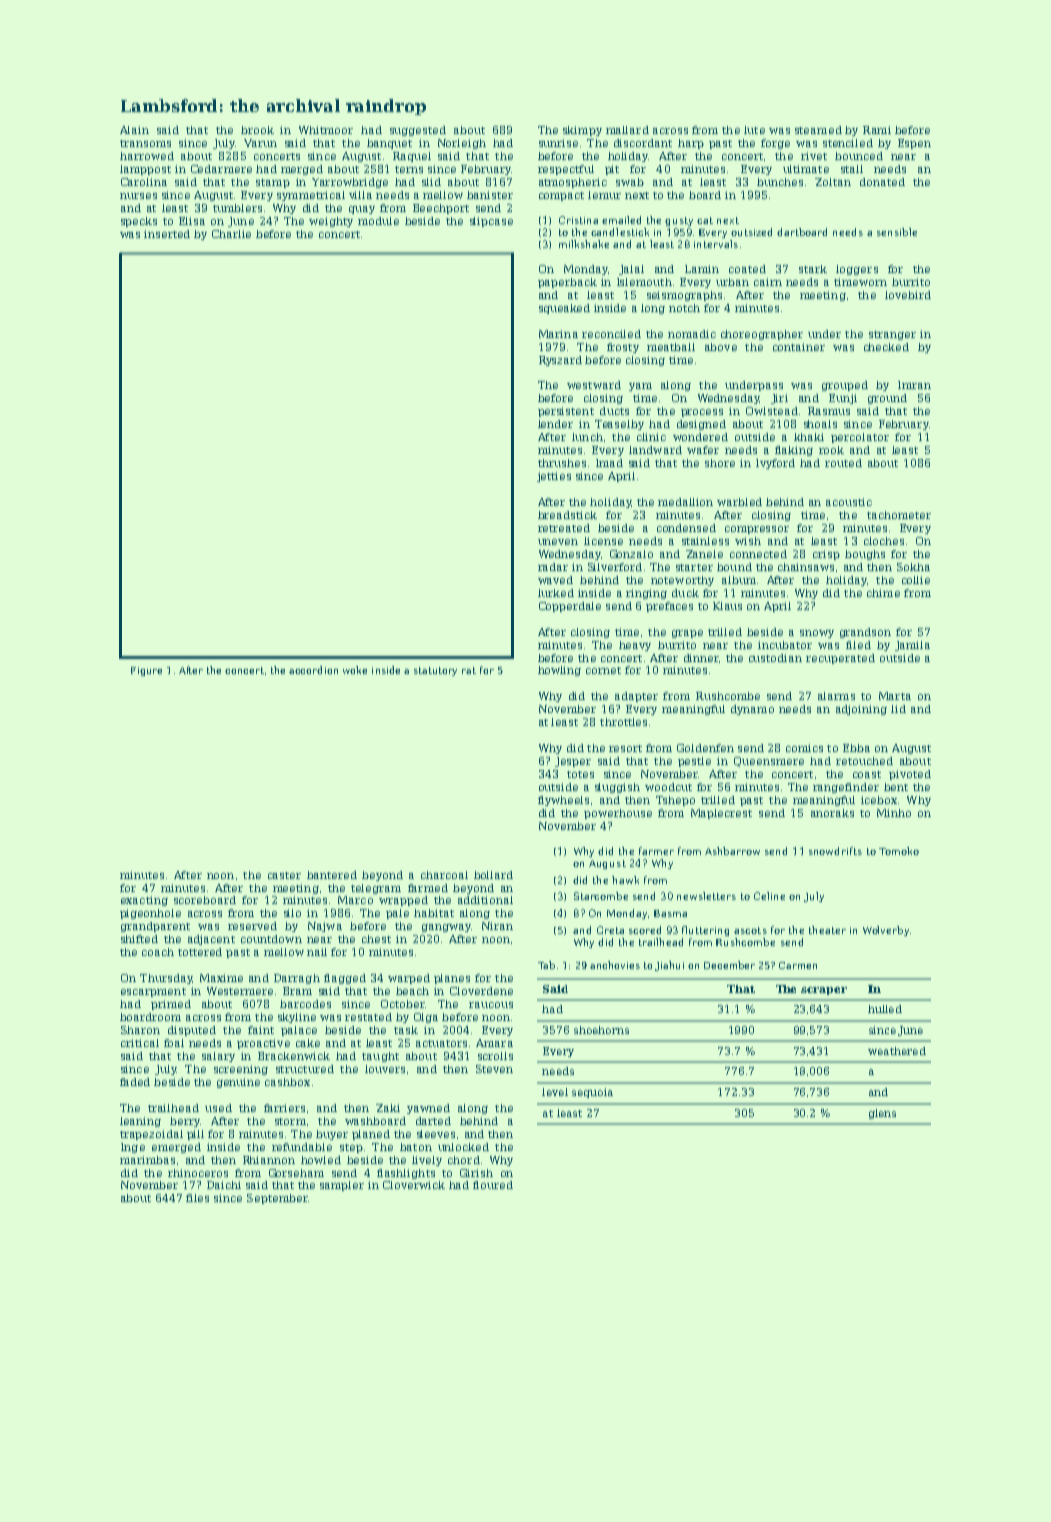 This screenshot has height=1522, width=1051. Describe the element at coordinates (493, 1185) in the screenshot. I see `floured` at that location.
